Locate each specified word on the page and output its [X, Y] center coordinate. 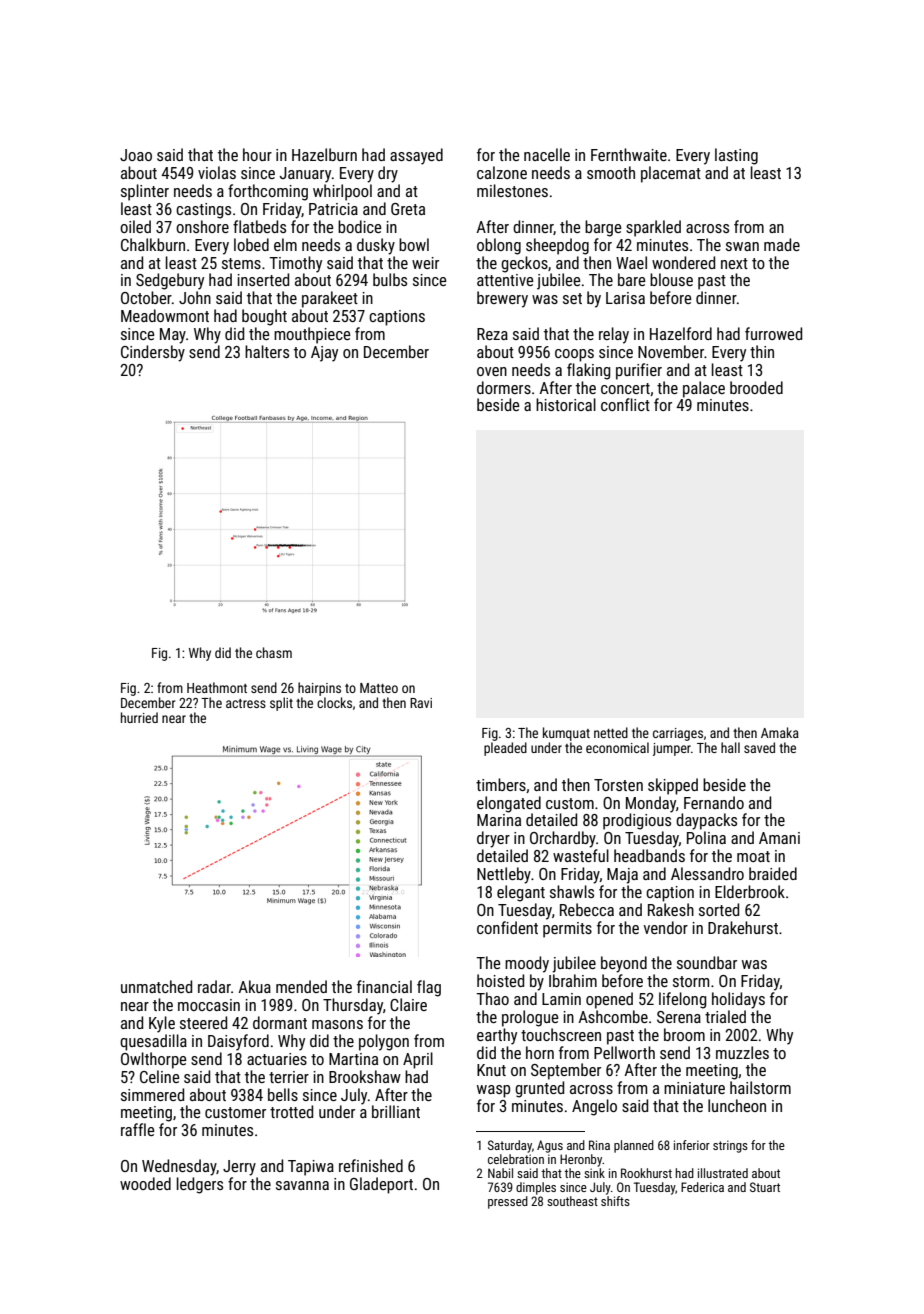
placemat [671, 174]
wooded [145, 1183]
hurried [139, 717]
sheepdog [557, 246]
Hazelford [681, 333]
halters [267, 351]
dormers [504, 387]
